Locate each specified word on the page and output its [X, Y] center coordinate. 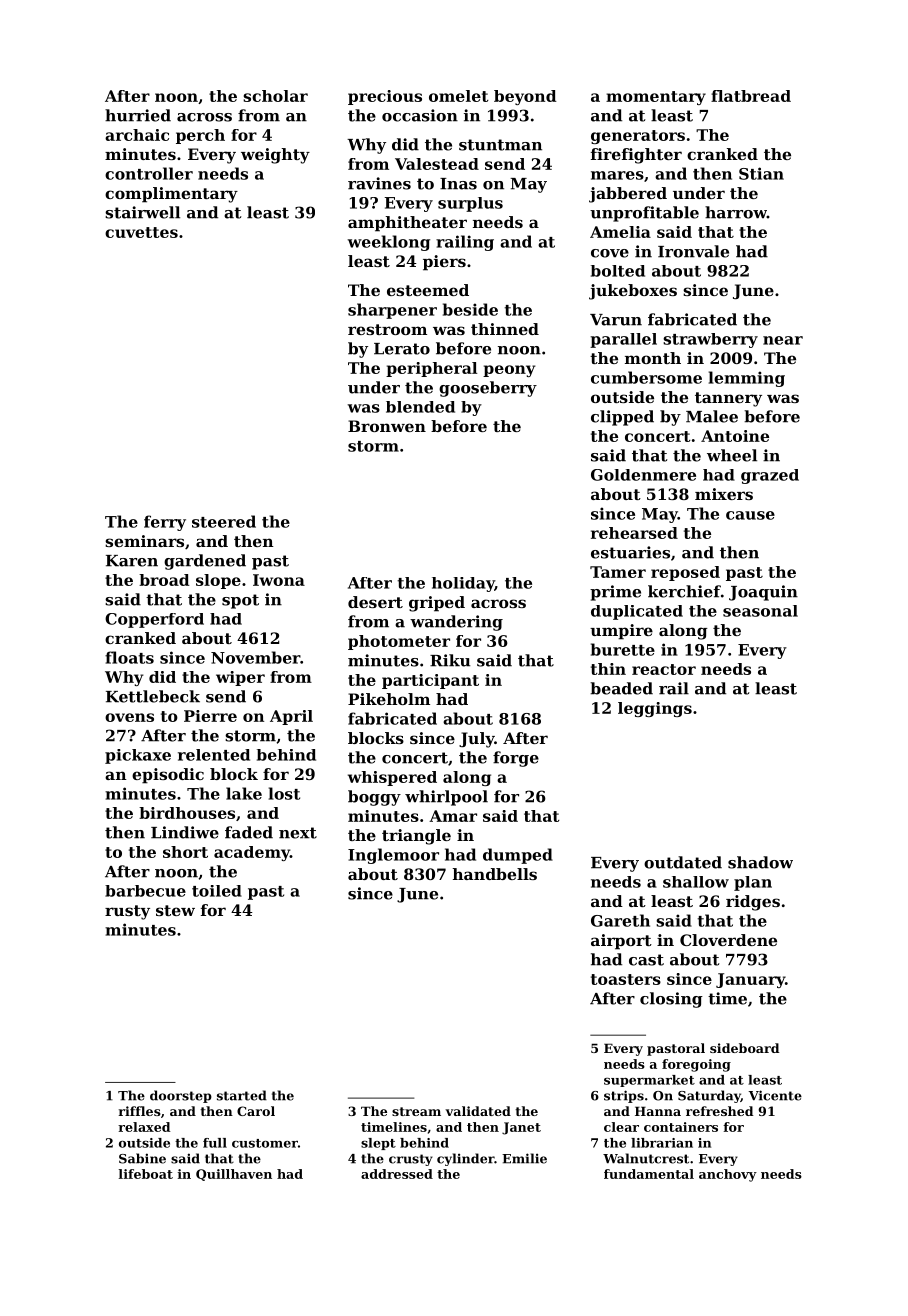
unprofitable [644, 214]
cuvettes [141, 232]
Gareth [620, 920]
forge [516, 759]
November [255, 657]
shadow [760, 862]
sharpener [392, 311]
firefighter [636, 156]
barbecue [145, 891]
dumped [518, 856]
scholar [275, 96]
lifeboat [146, 1174]
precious [385, 97]
